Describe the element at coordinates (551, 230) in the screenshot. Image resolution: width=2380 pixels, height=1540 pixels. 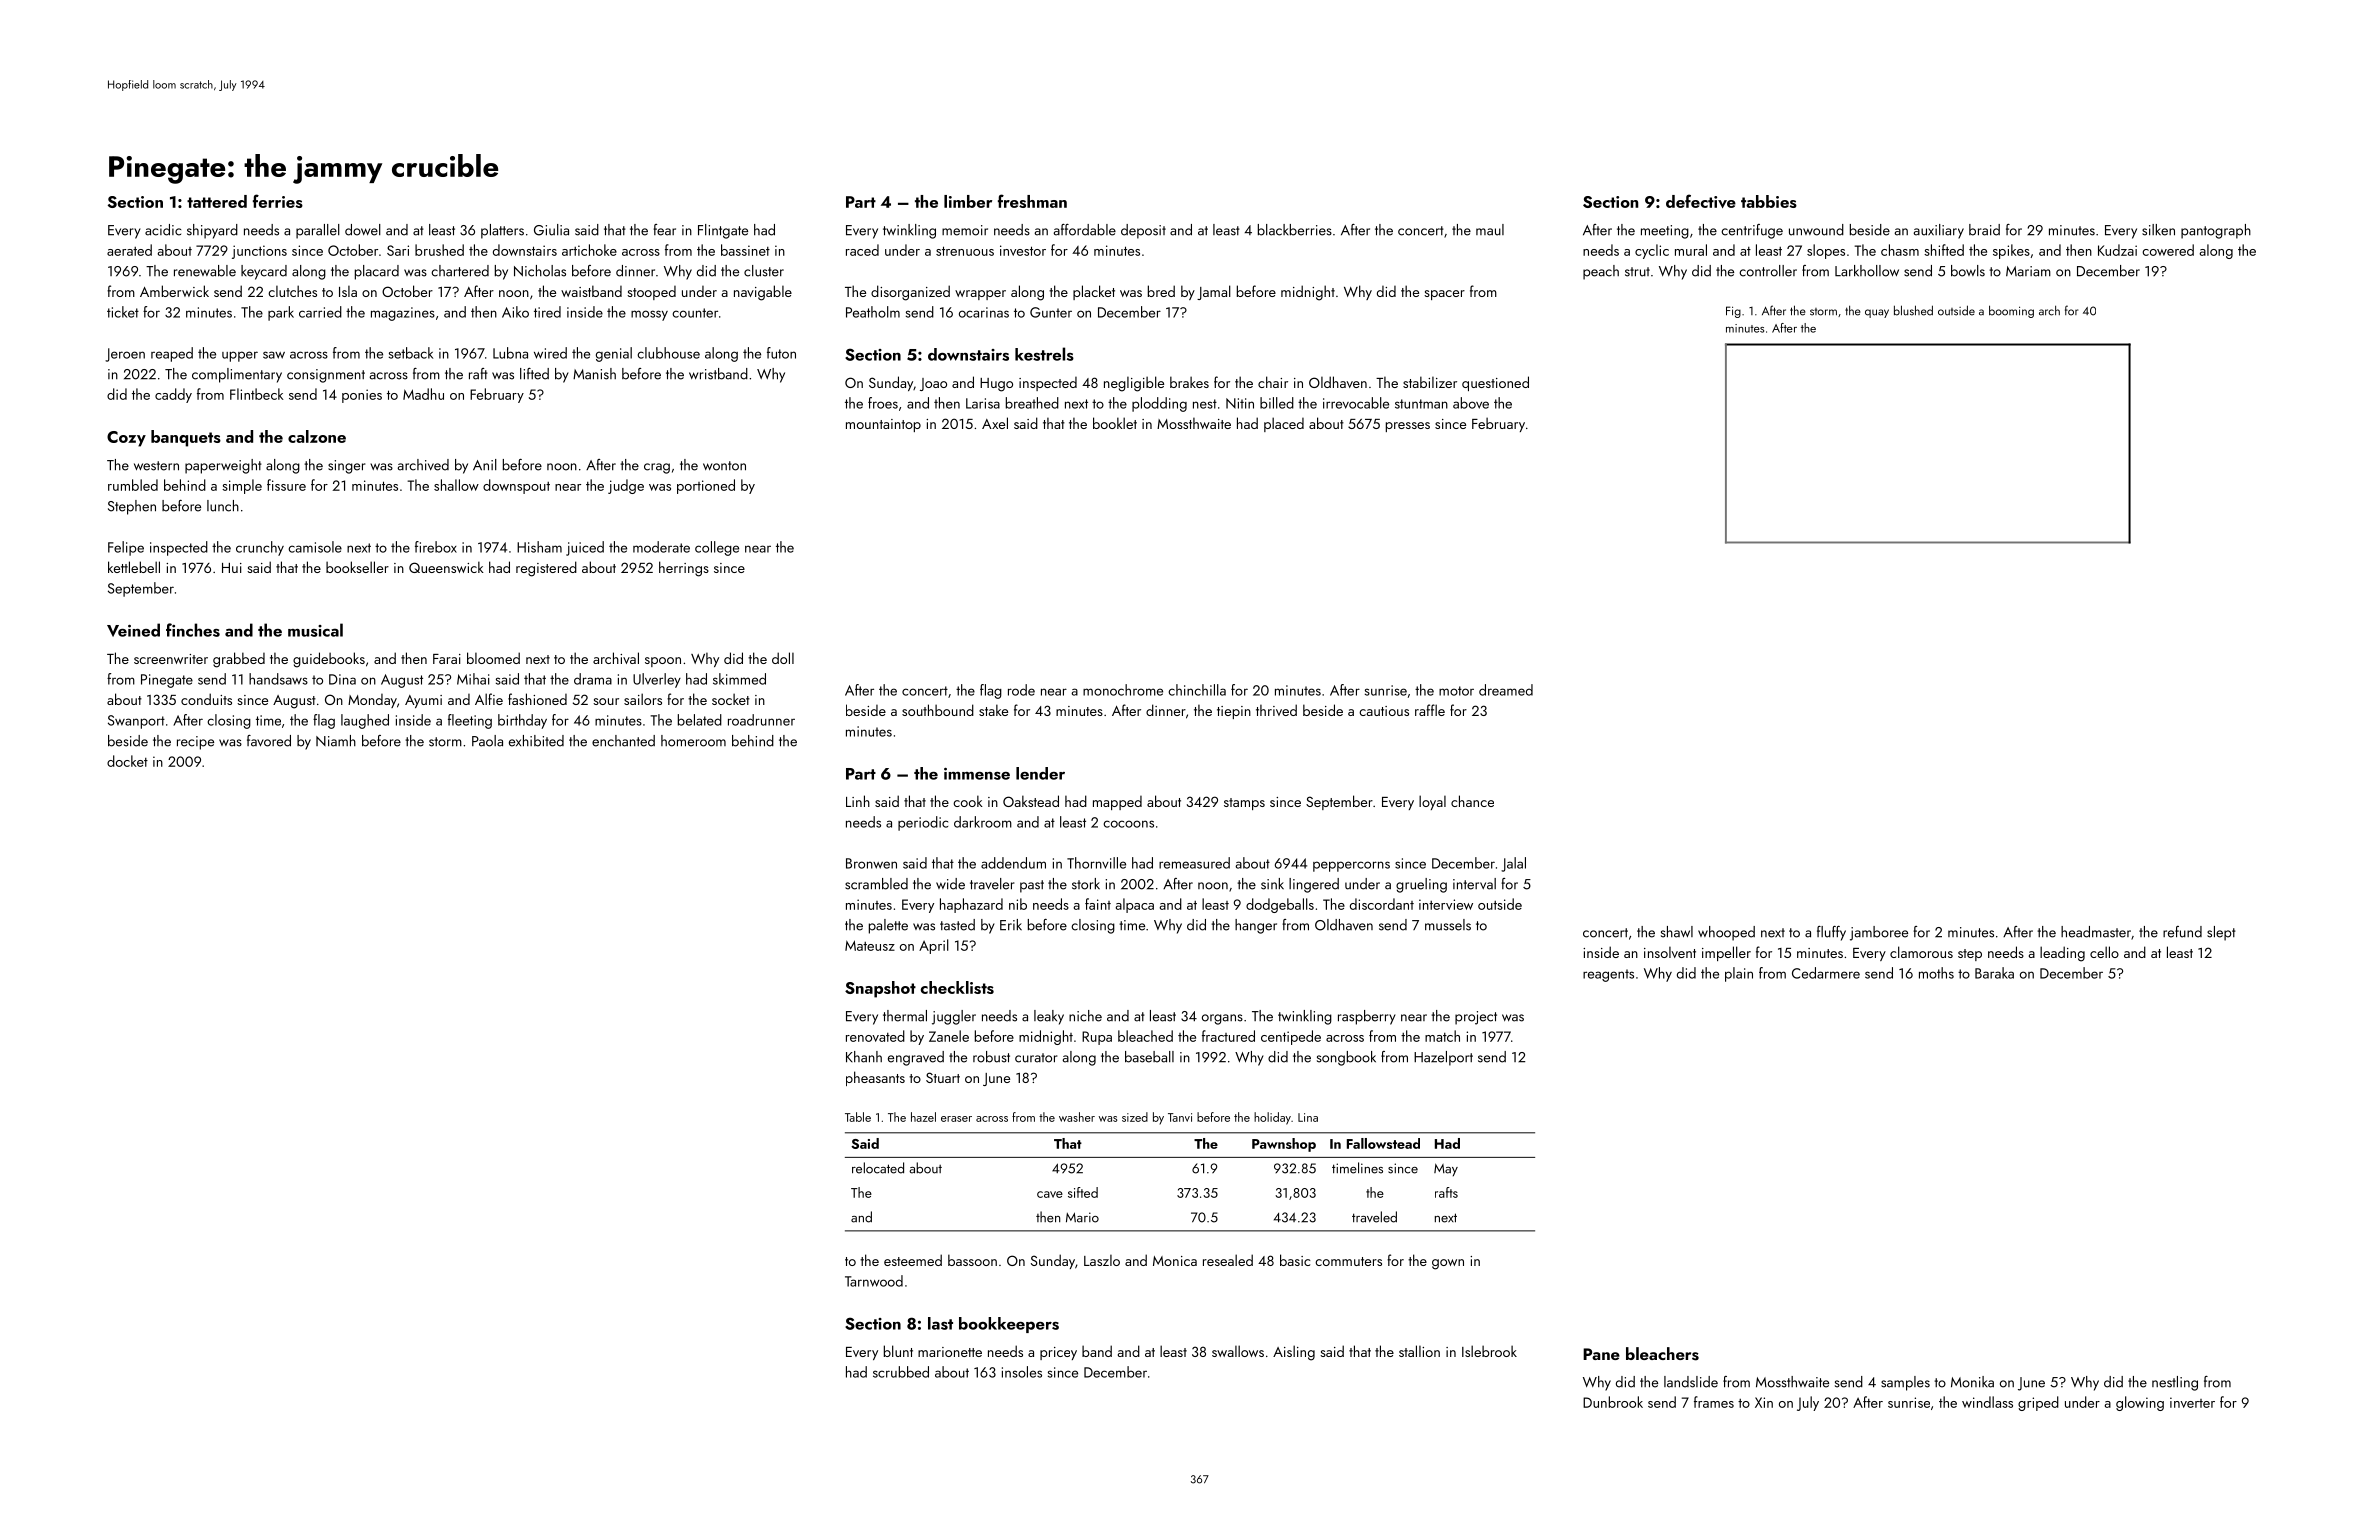
I see `Giulia` at that location.
